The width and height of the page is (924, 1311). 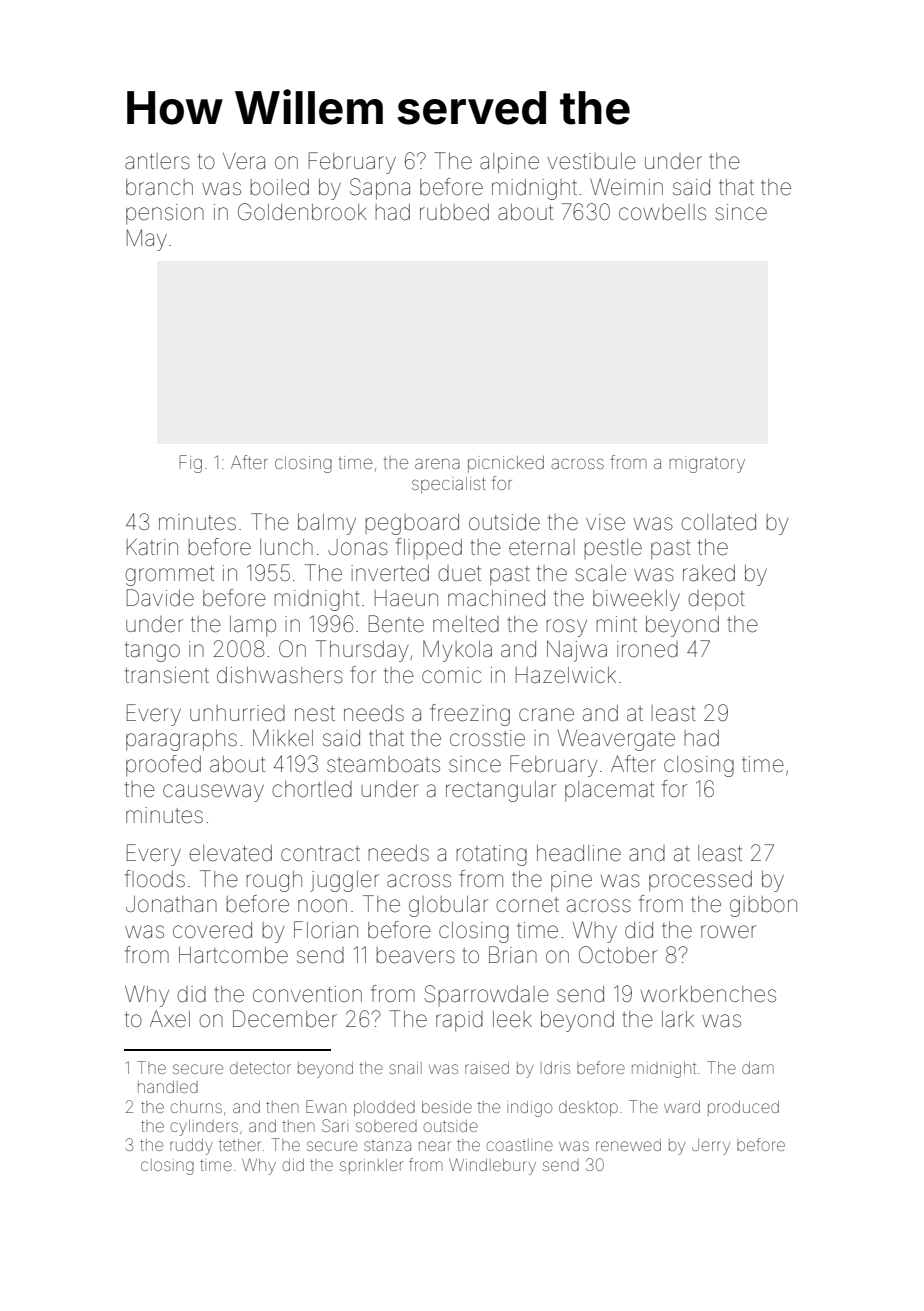 What do you see at coordinates (152, 652) in the page?
I see `tango` at bounding box center [152, 652].
